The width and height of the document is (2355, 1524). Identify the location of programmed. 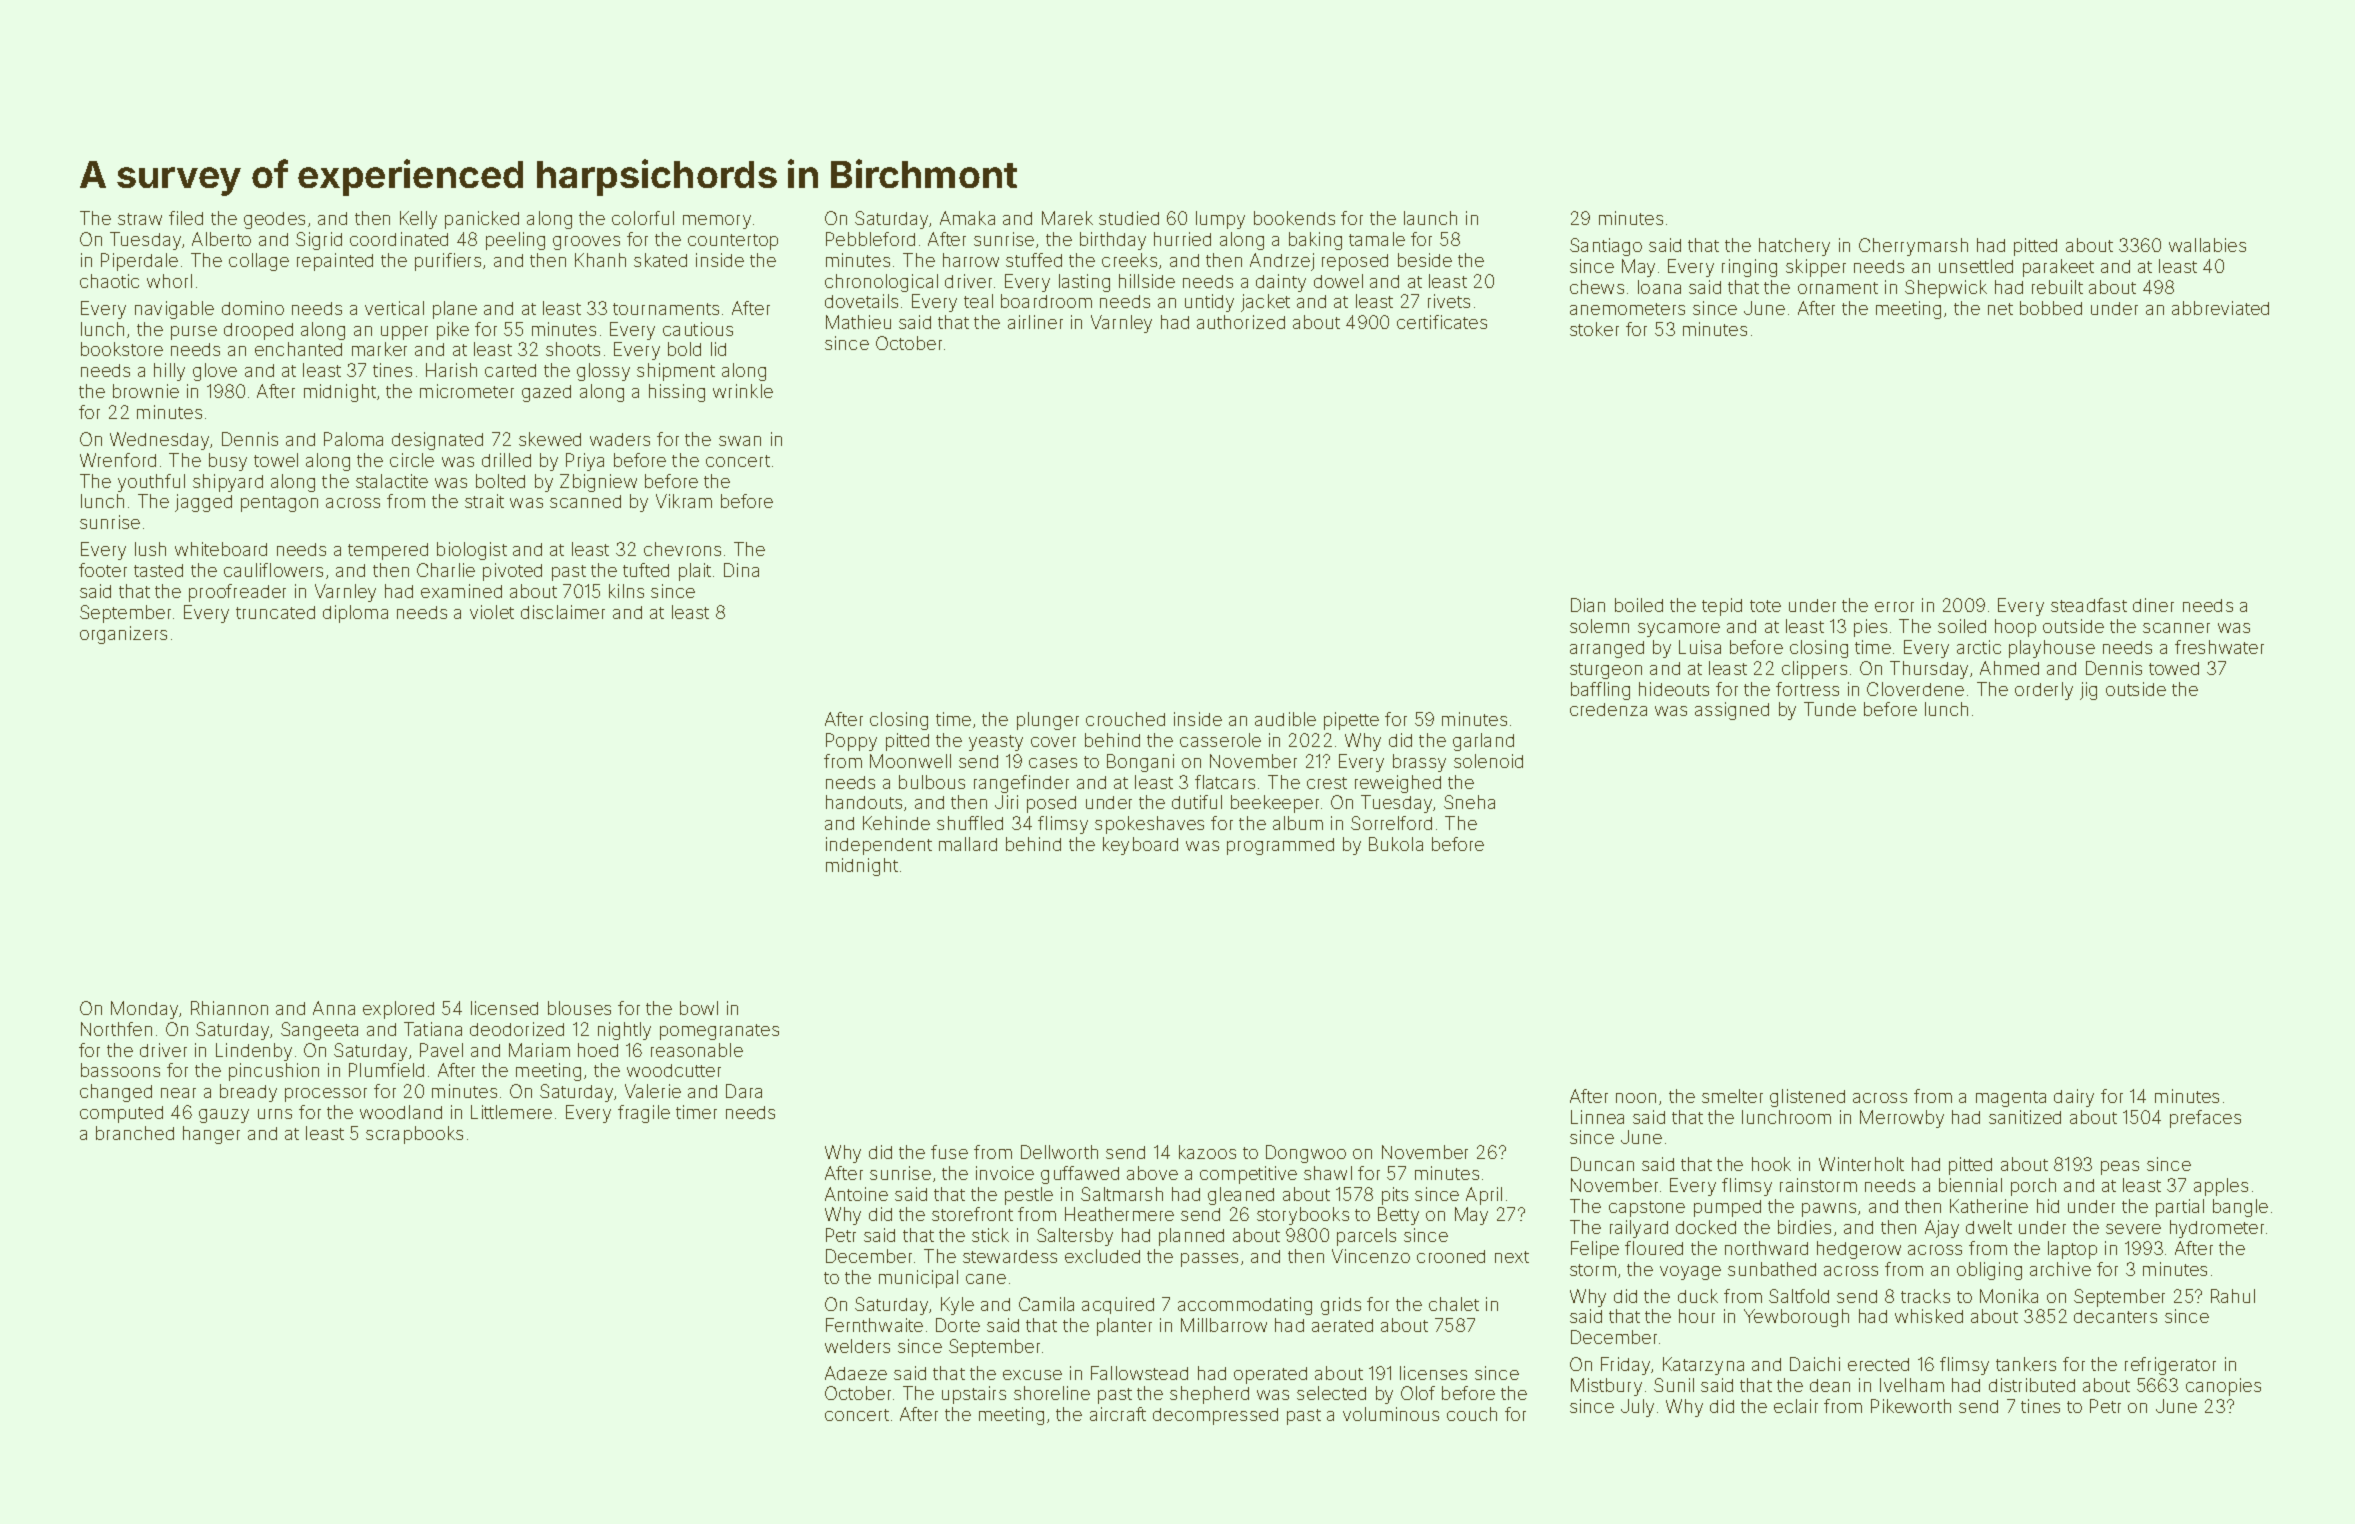
(1280, 846).
